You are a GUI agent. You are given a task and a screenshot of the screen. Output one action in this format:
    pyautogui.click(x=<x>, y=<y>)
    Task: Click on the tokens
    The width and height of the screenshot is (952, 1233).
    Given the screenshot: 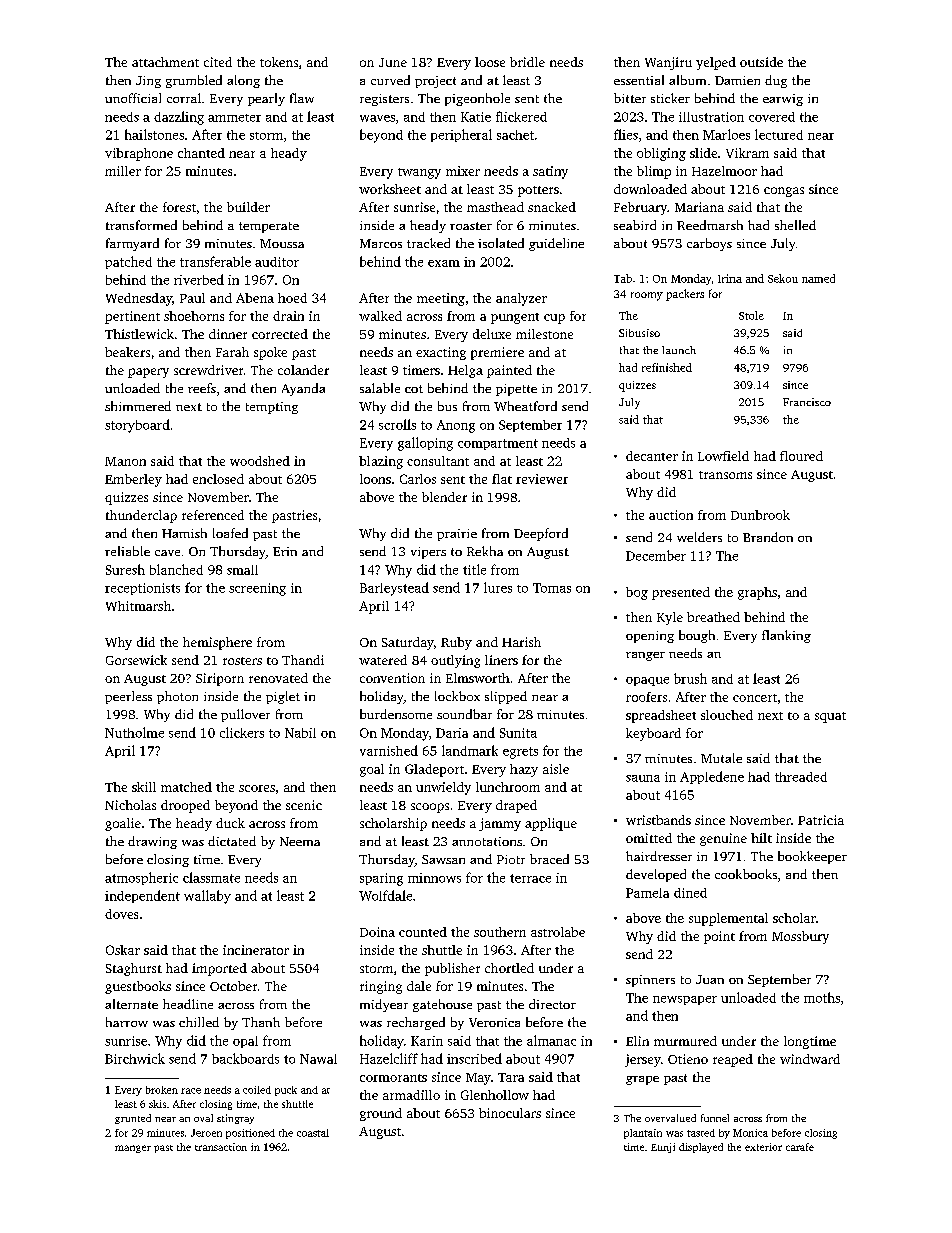 What is the action you would take?
    pyautogui.click(x=279, y=62)
